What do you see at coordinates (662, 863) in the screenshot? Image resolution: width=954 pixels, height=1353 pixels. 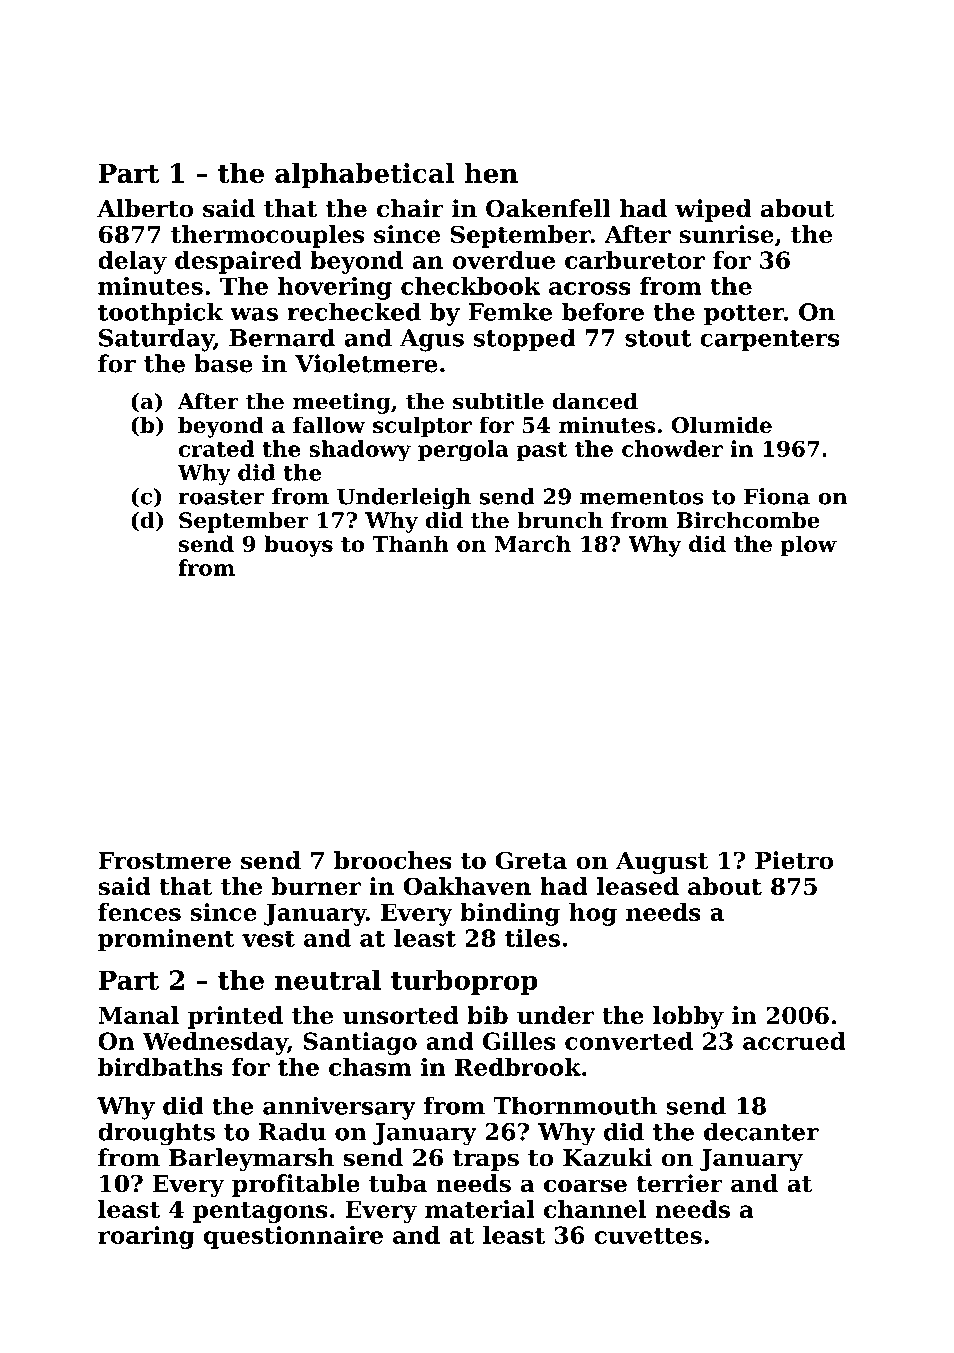 I see `August` at bounding box center [662, 863].
